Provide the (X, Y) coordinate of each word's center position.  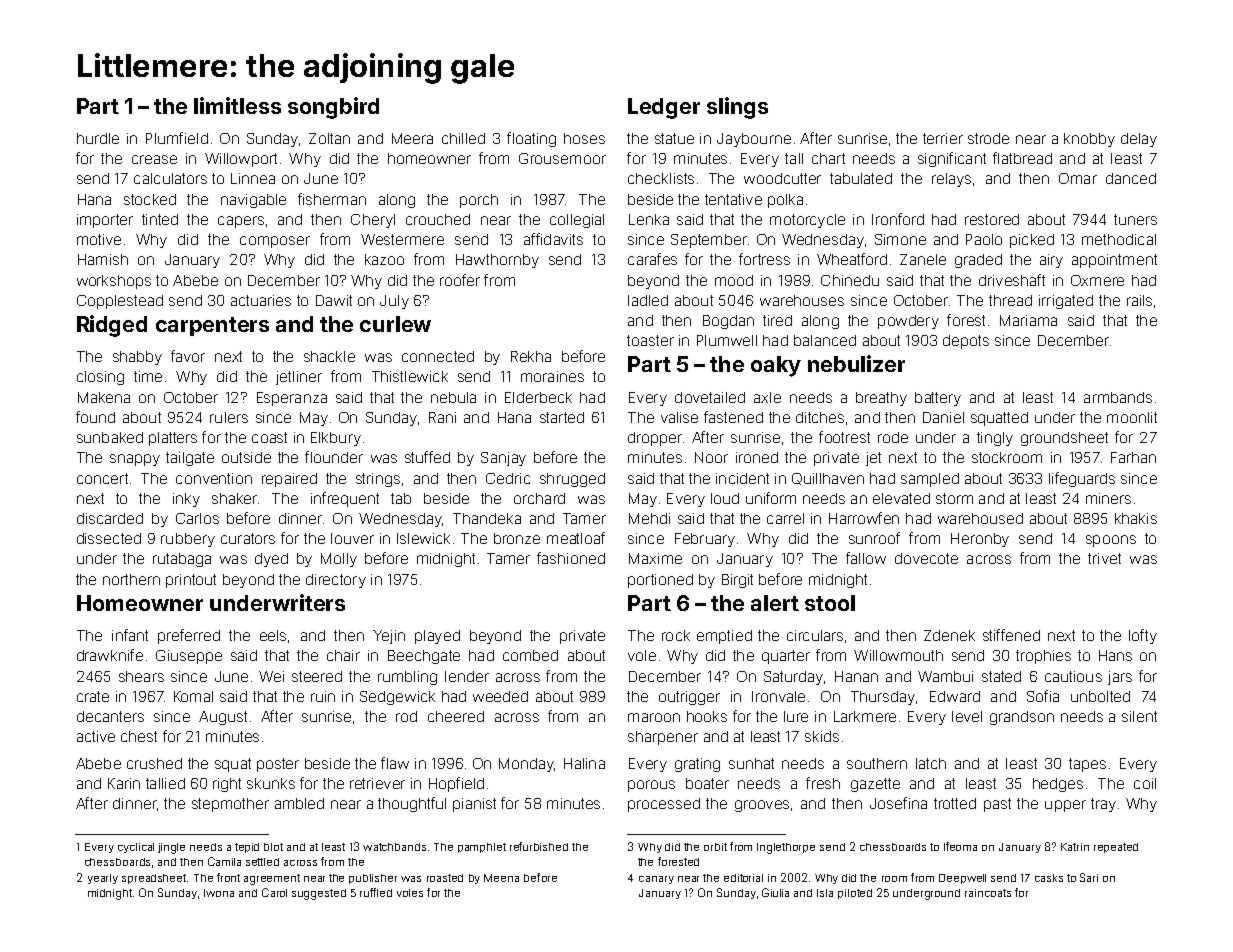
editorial (743, 878)
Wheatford (852, 259)
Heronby (980, 540)
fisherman (332, 199)
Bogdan (728, 322)
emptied (724, 637)
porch (479, 201)
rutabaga (182, 560)
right (227, 785)
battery (938, 399)
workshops (114, 282)
